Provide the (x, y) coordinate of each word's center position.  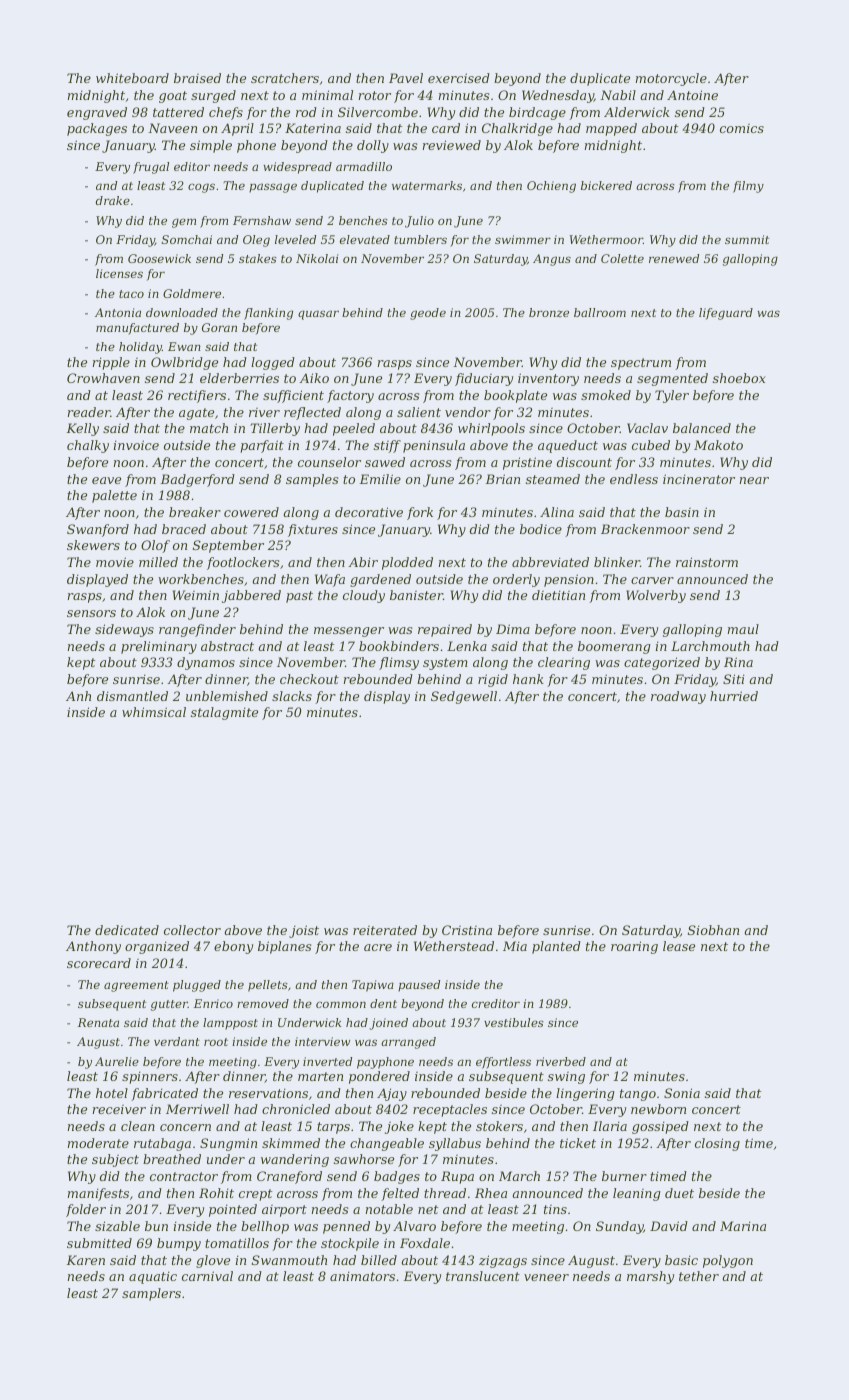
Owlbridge (184, 363)
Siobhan (713, 930)
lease (679, 946)
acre (378, 947)
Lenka (467, 646)
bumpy (179, 1244)
